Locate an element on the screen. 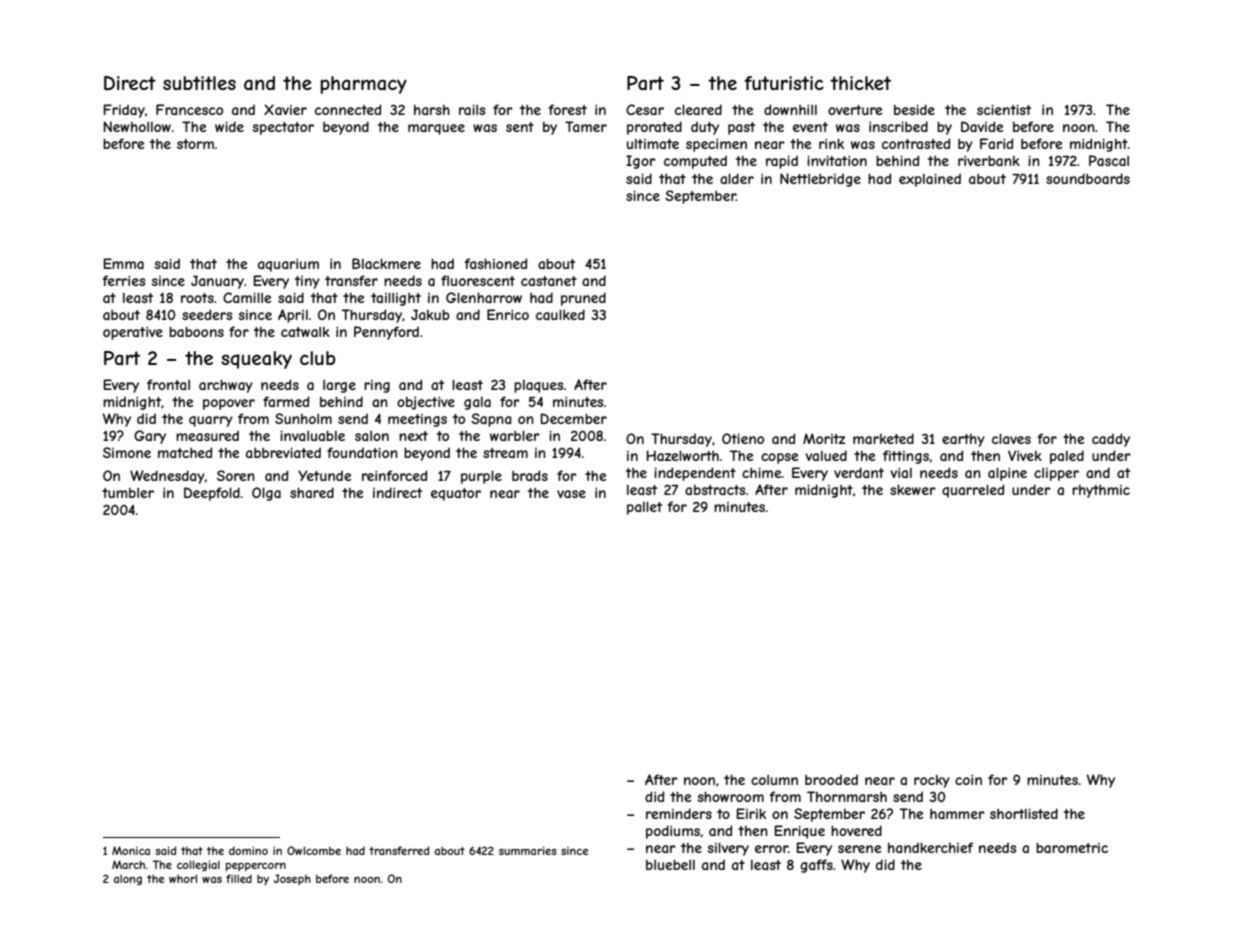 The width and height of the screenshot is (1233, 952). marquee is located at coordinates (436, 129).
